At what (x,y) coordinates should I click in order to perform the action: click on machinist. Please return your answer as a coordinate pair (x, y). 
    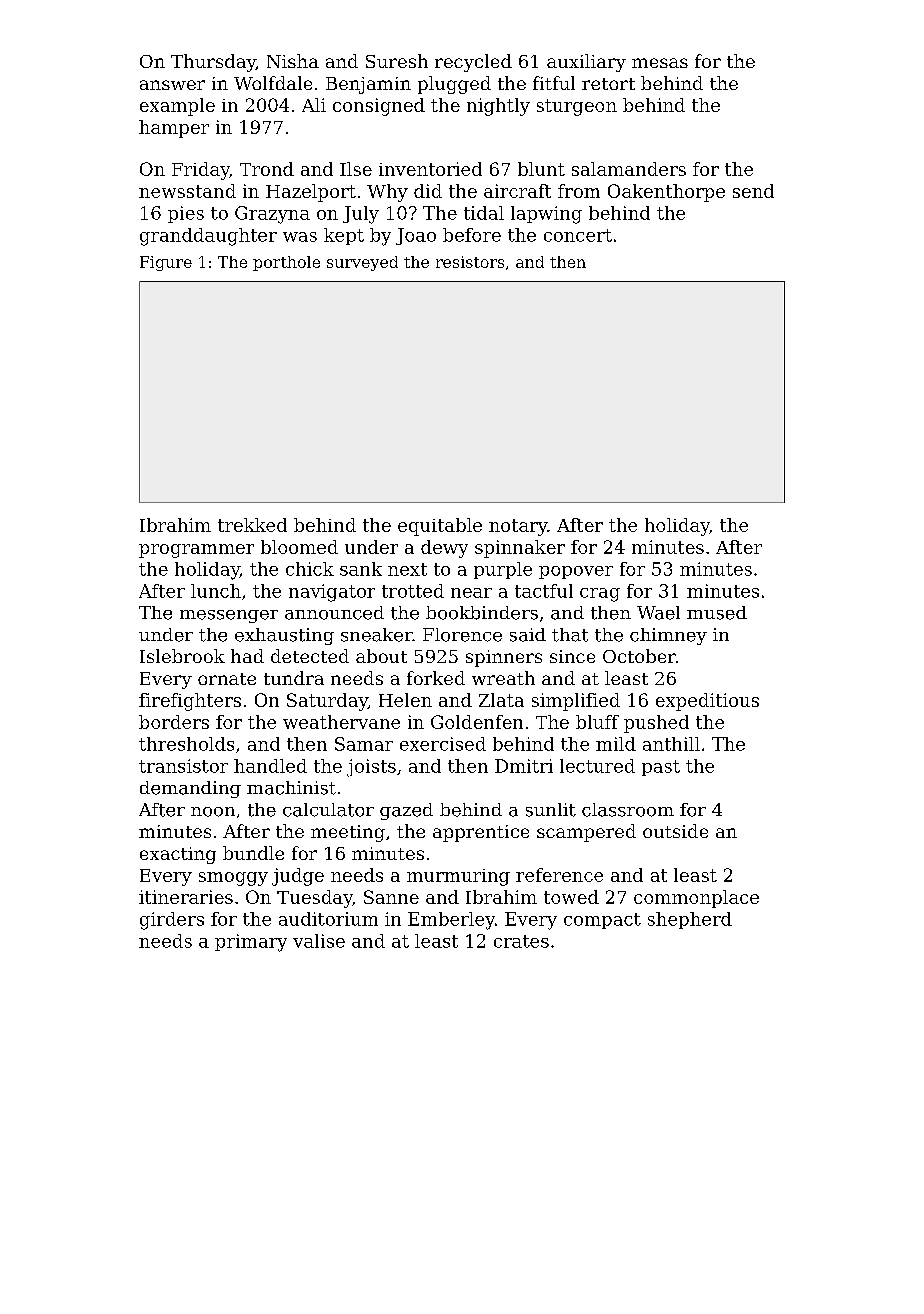
    Looking at the image, I should click on (291, 788).
